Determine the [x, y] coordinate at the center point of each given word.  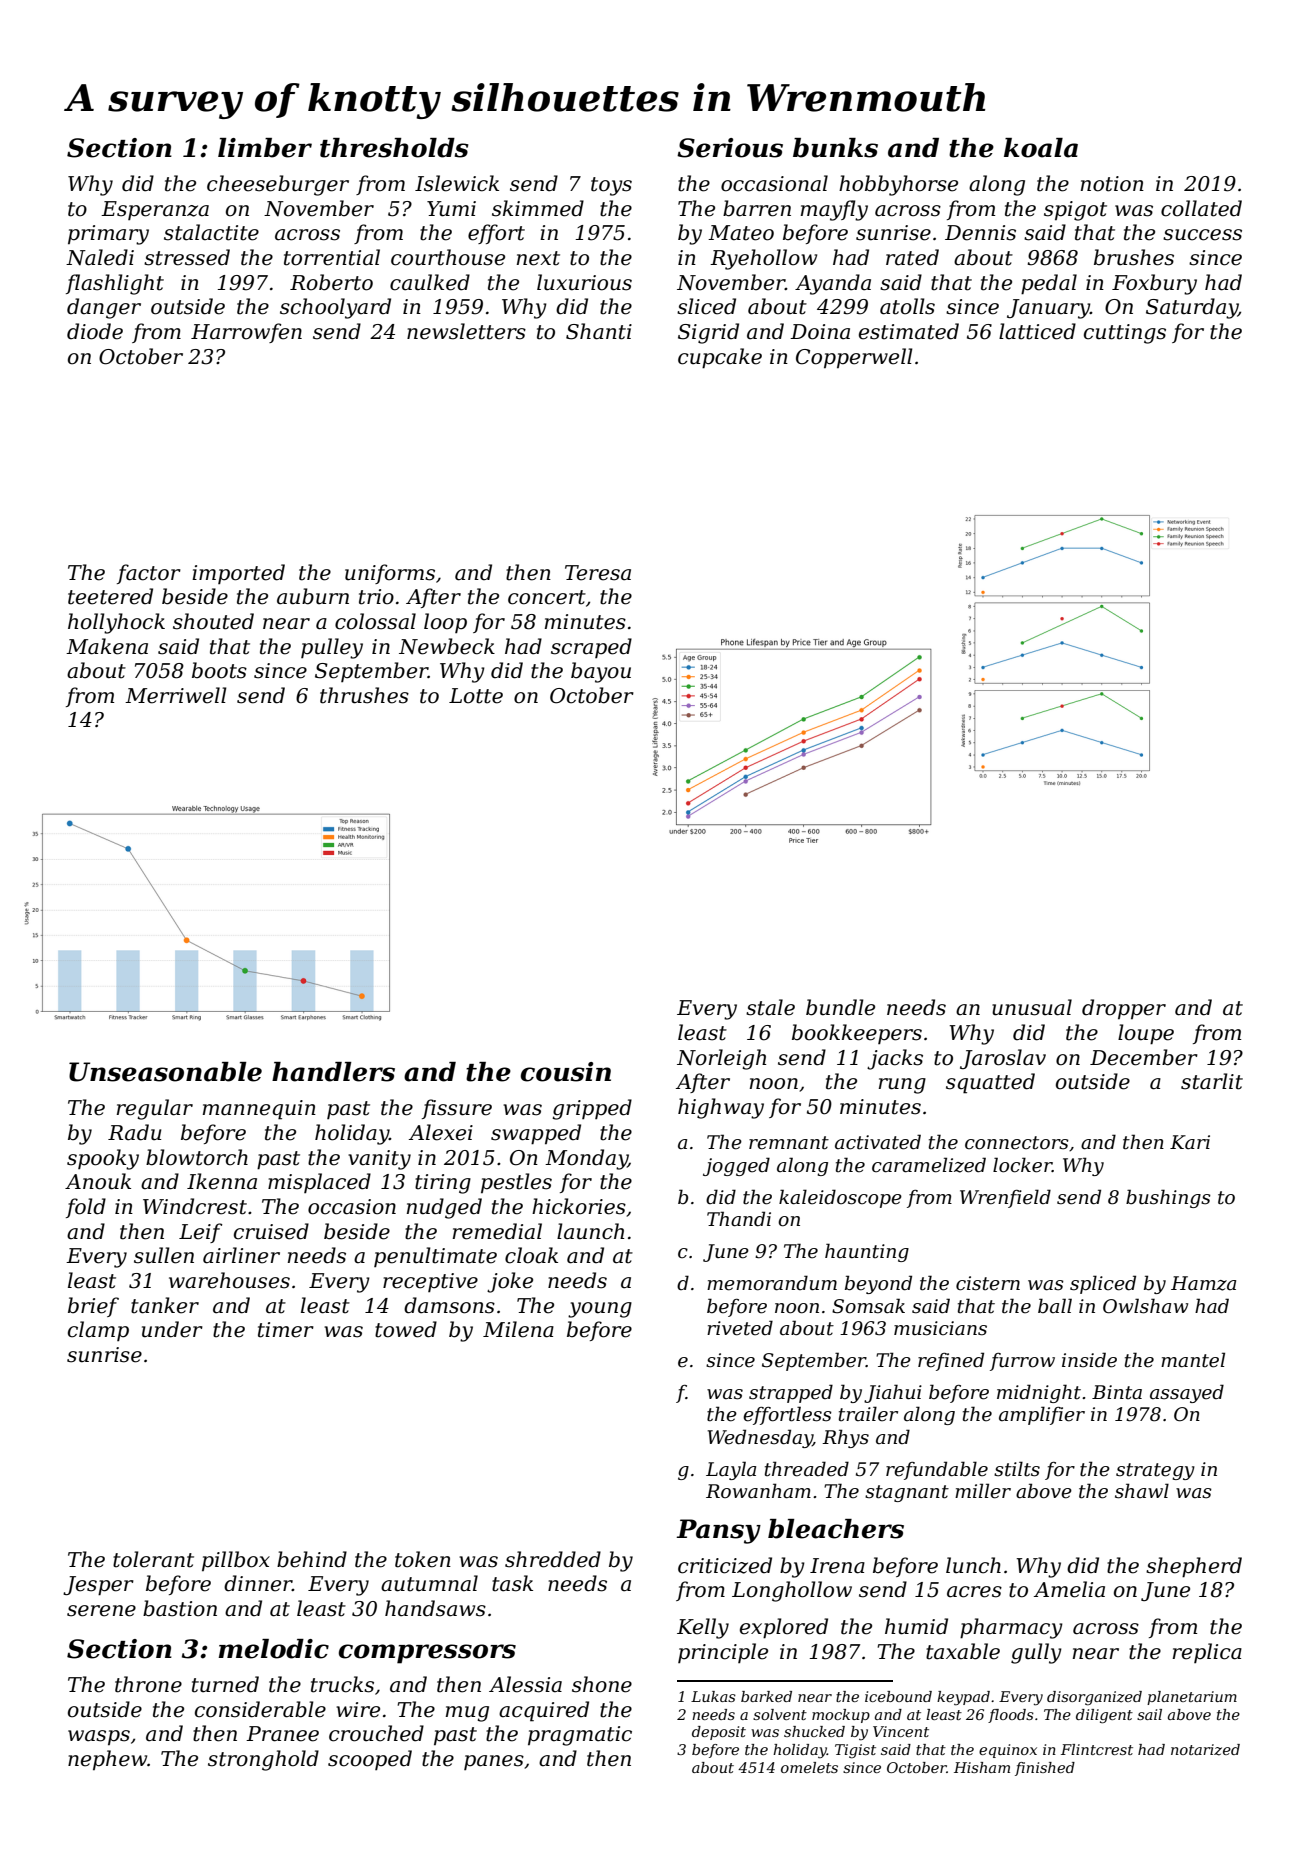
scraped [591, 648]
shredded [553, 1559]
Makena [107, 646]
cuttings [1125, 334]
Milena [518, 1329]
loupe [1146, 1034]
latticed [1037, 331]
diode [95, 331]
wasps [99, 1737]
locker [1022, 1165]
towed [406, 1329]
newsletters [466, 331]
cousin [566, 1072]
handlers [333, 1072]
